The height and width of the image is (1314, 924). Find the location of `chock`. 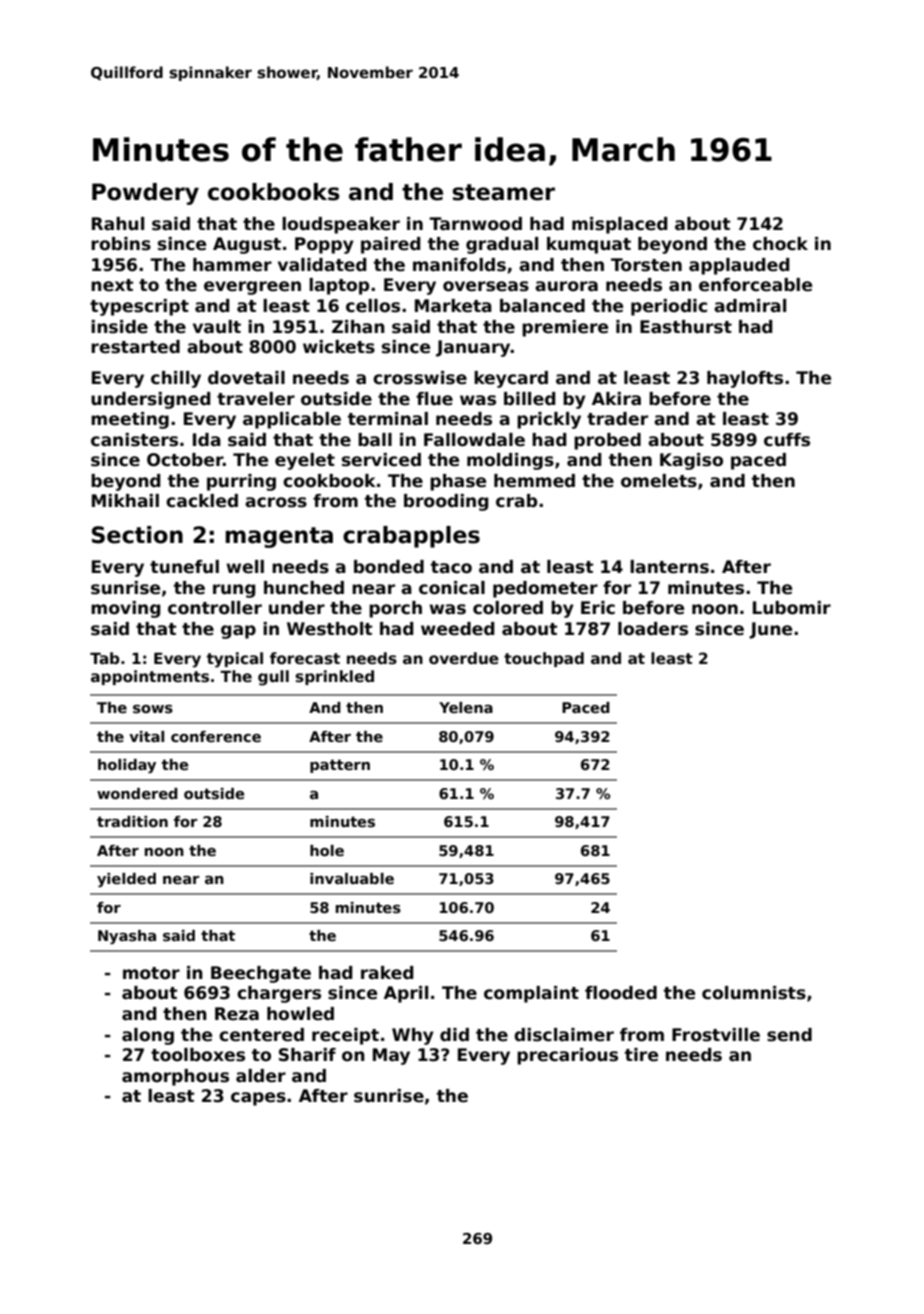

chock is located at coordinates (780, 244).
